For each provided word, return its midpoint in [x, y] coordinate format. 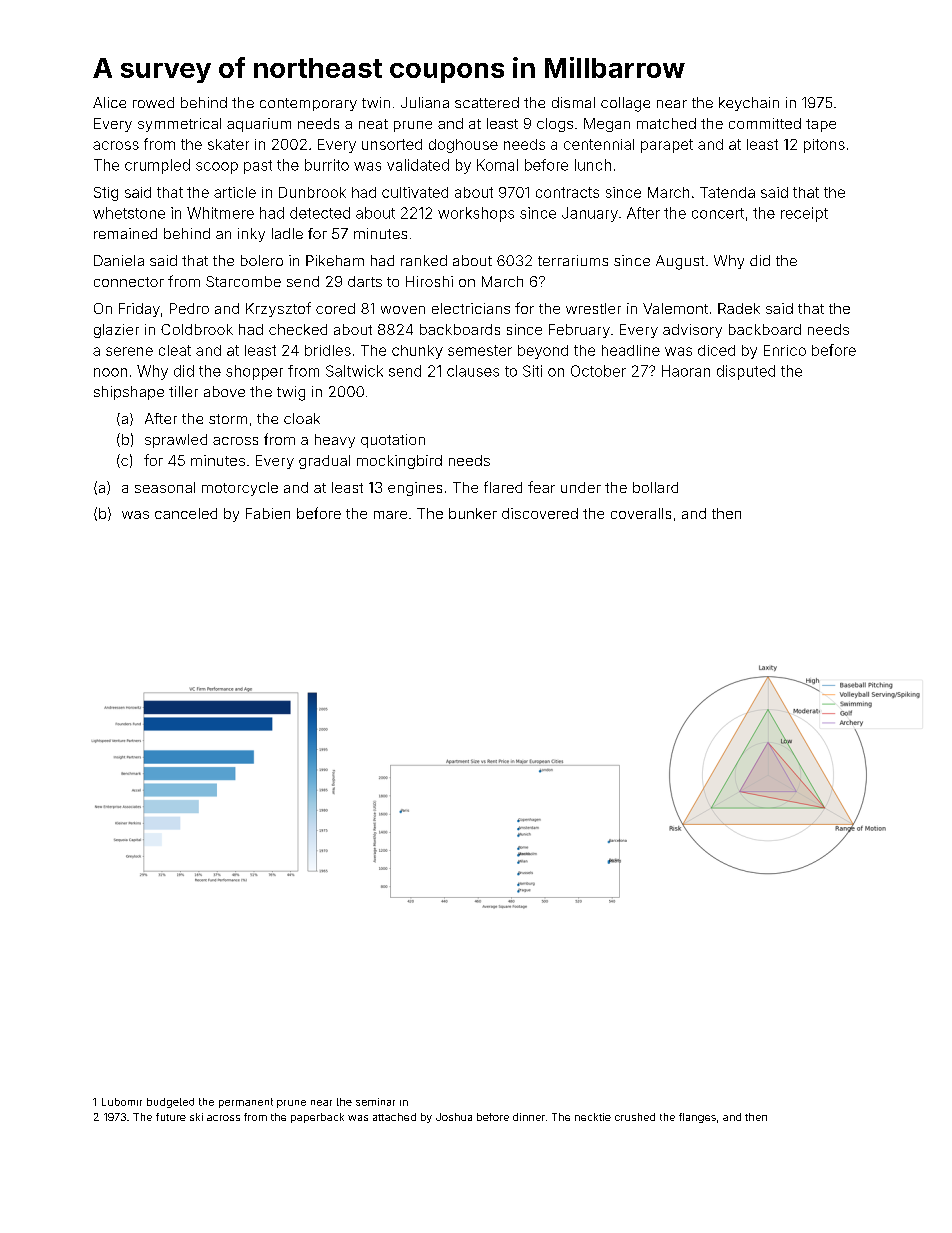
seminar [375, 1102]
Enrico [785, 350]
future [171, 1117]
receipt [804, 214]
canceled [186, 513]
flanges [697, 1118]
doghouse [463, 146]
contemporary [308, 104]
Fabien [268, 513]
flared [503, 487]
